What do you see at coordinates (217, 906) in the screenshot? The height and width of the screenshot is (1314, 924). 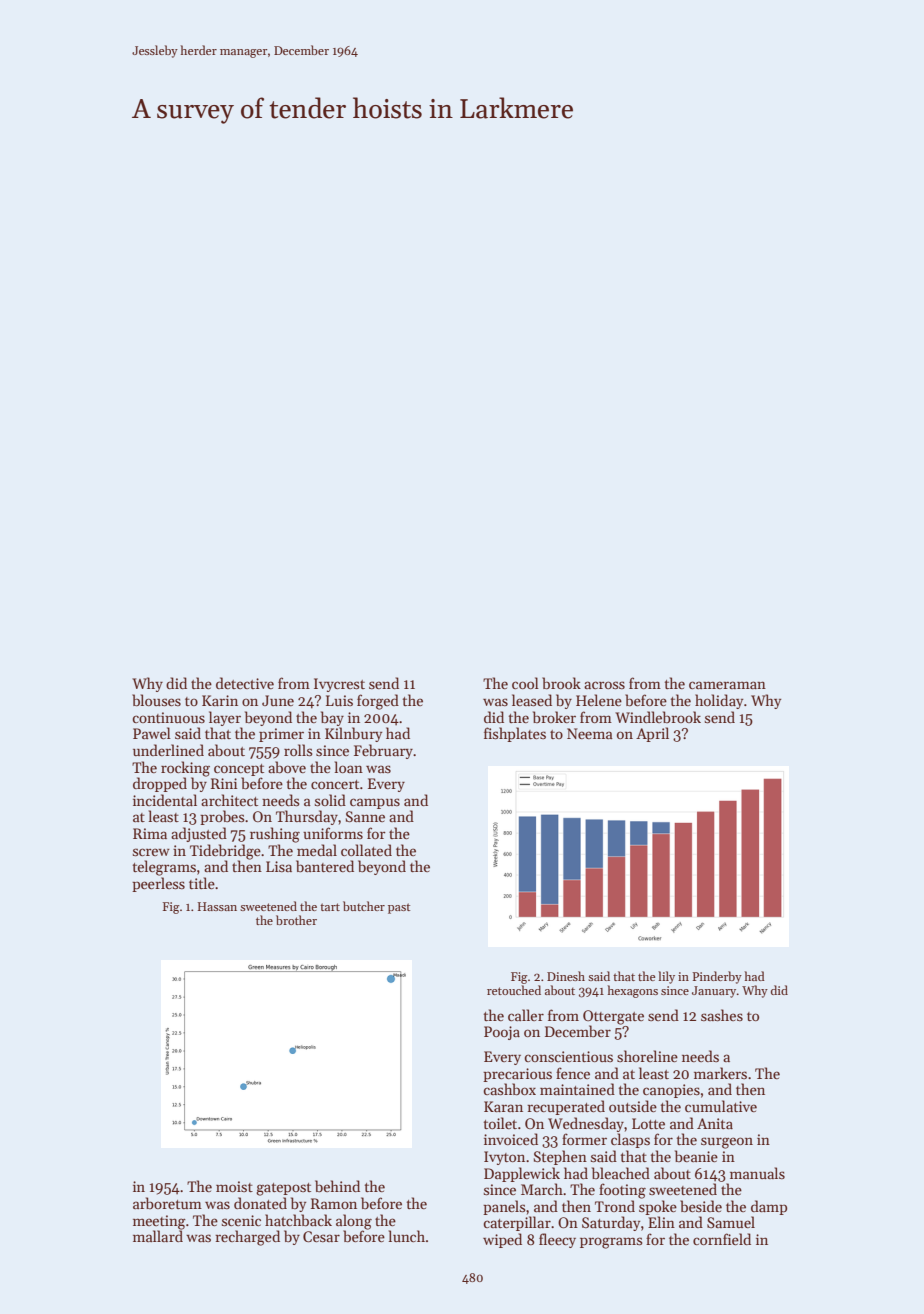 I see `Hassan` at bounding box center [217, 906].
